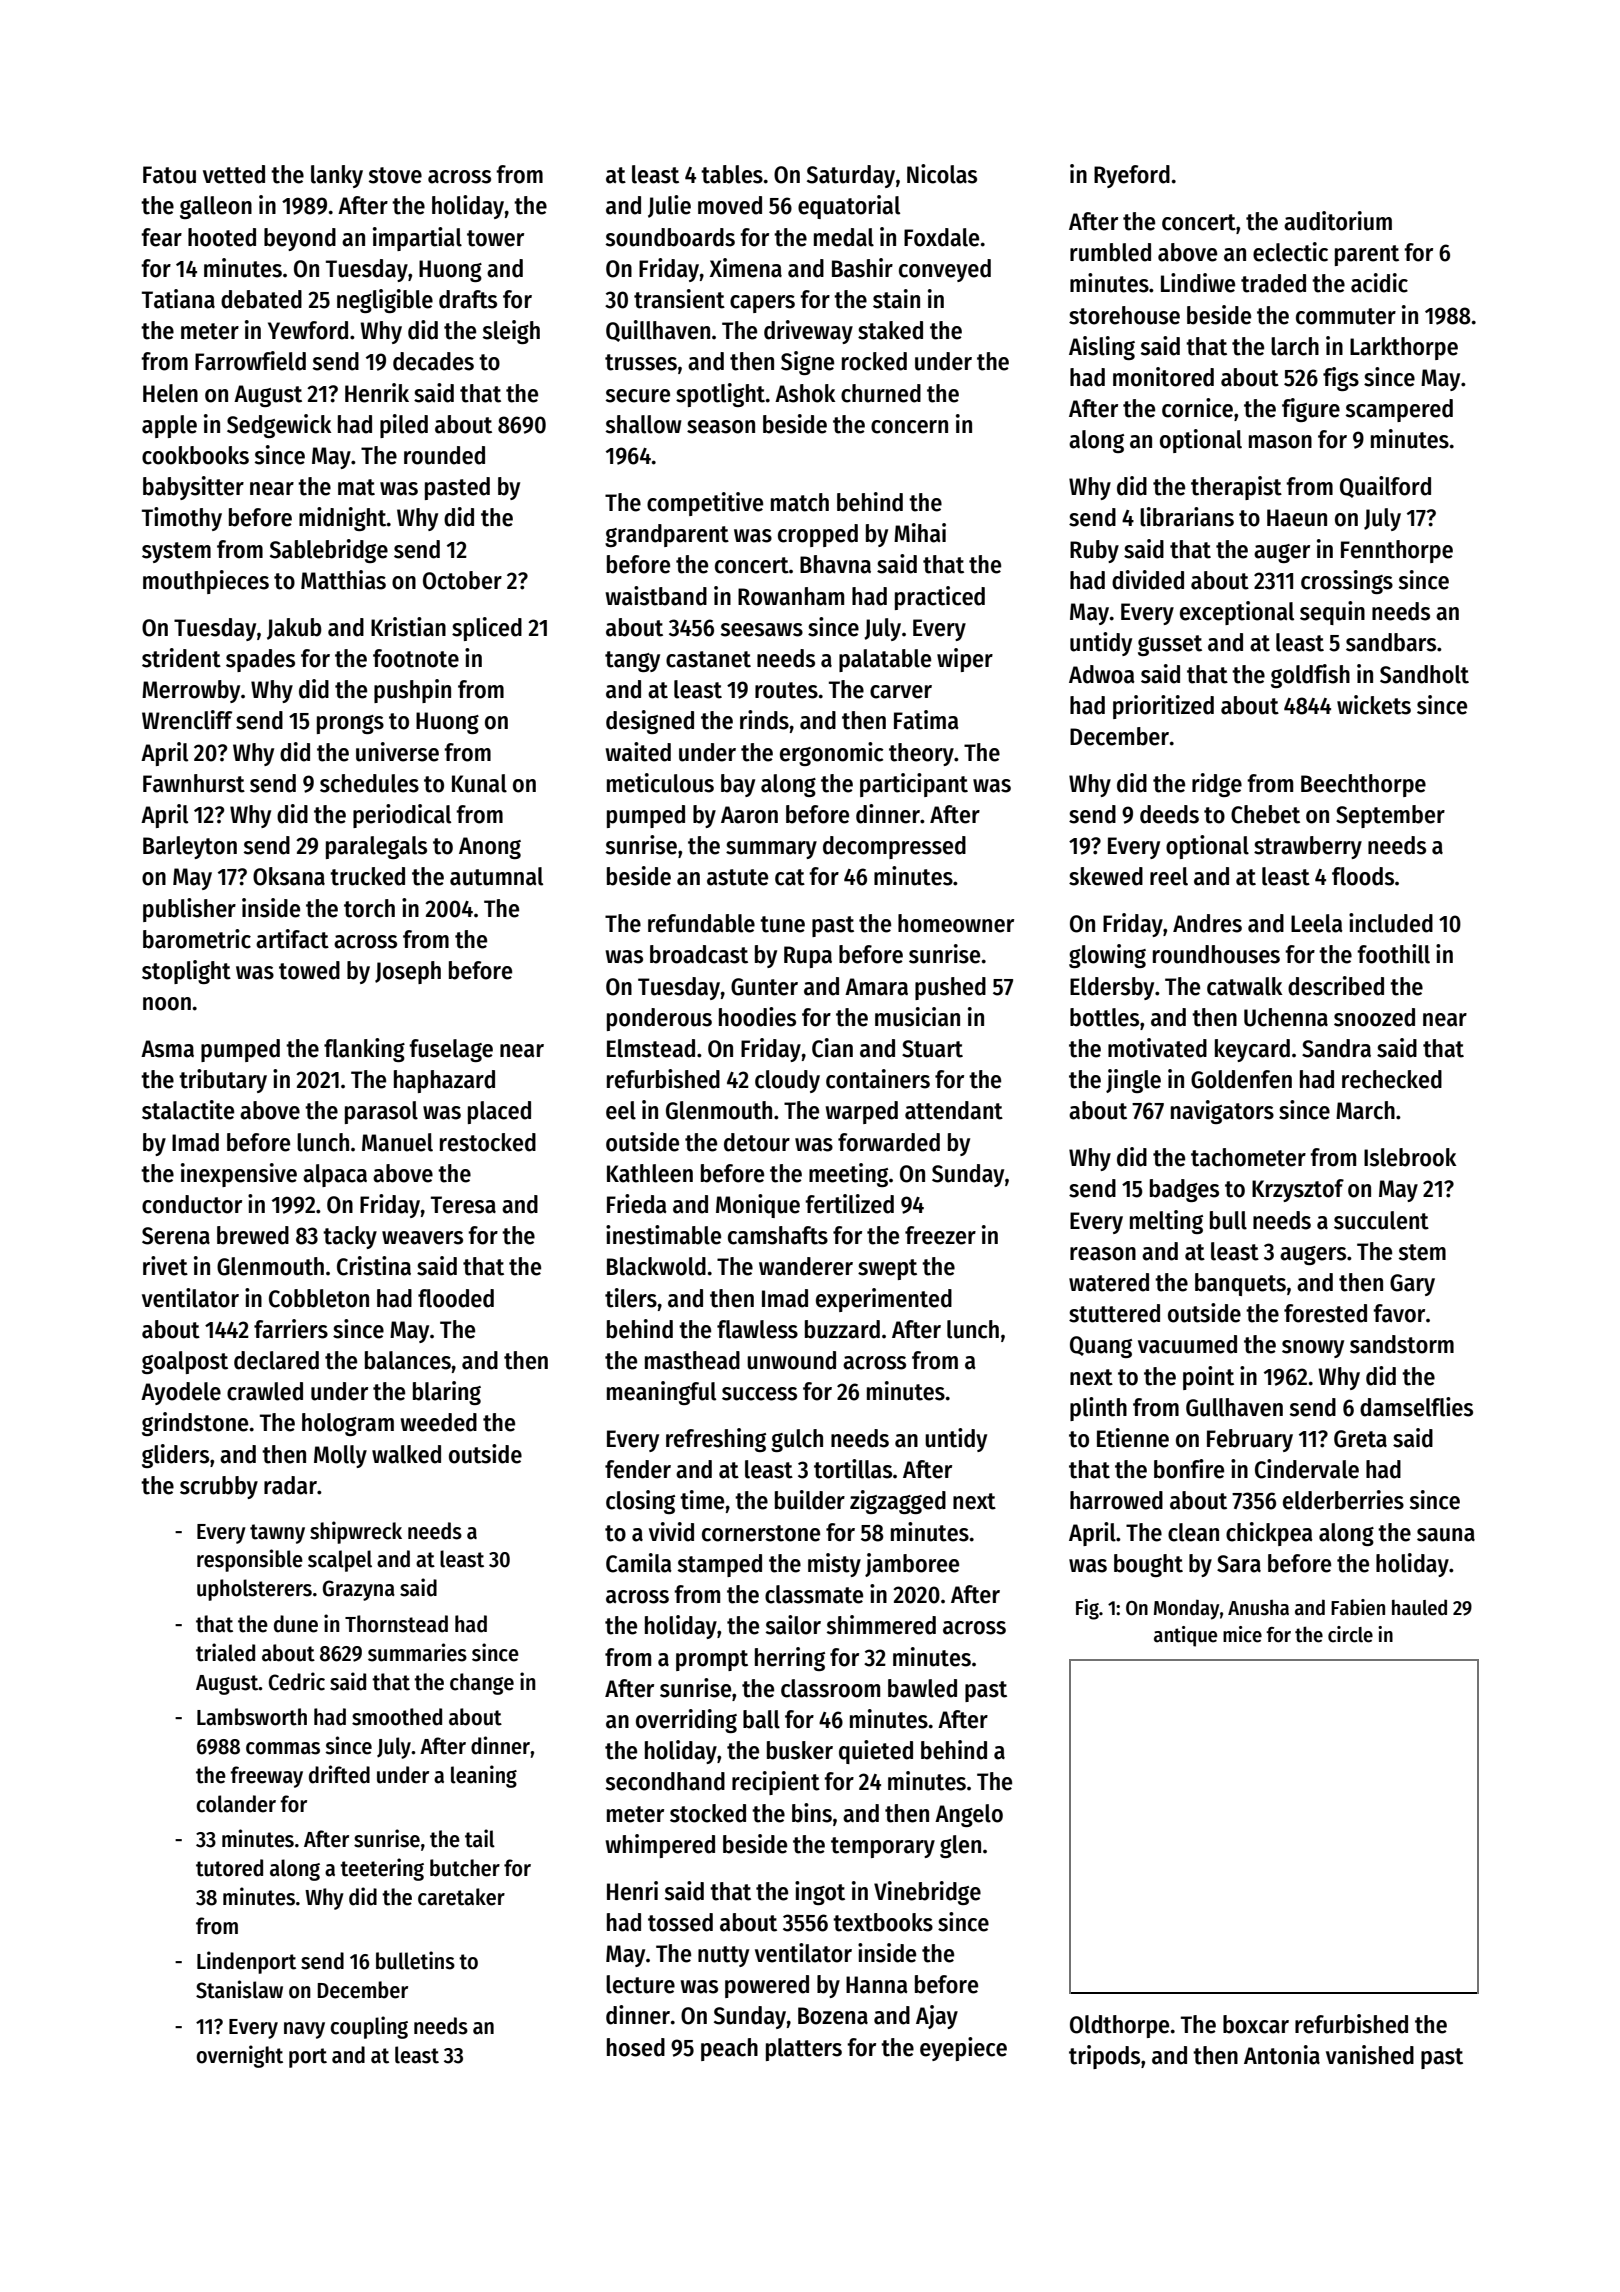 Image resolution: width=1620 pixels, height=2292 pixels. Describe the element at coordinates (1265, 814) in the screenshot. I see `Chebet` at that location.
